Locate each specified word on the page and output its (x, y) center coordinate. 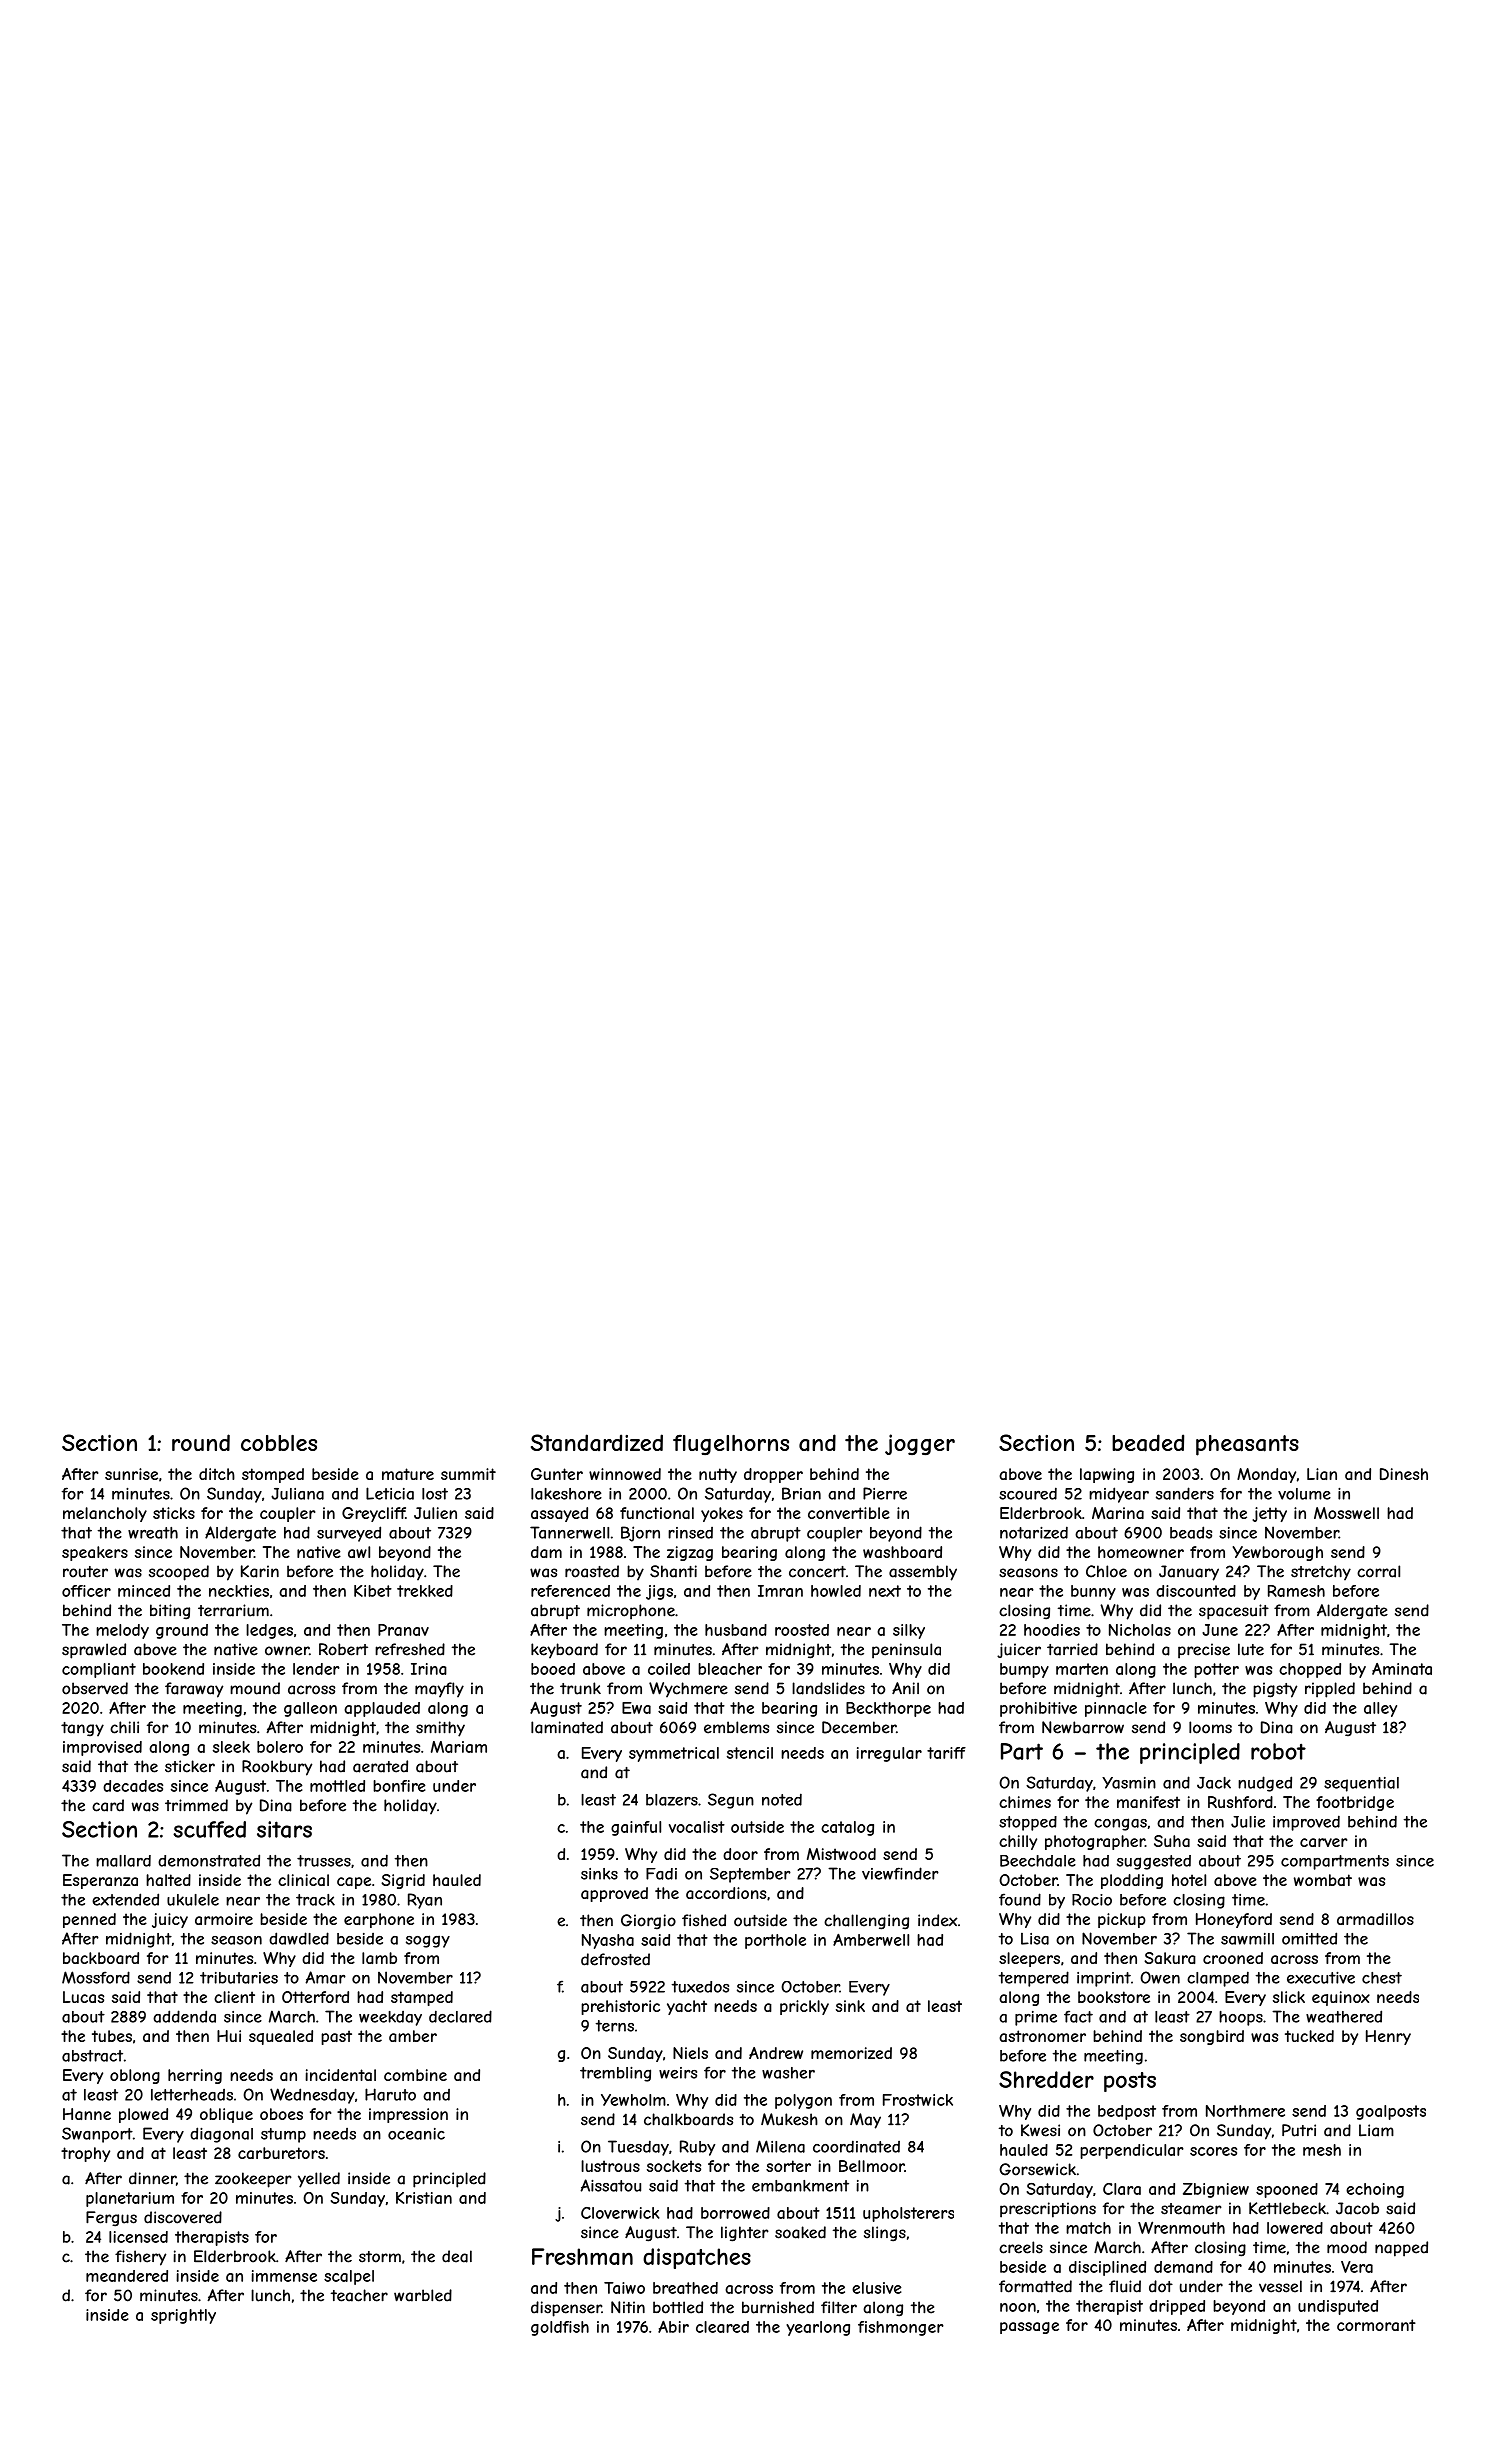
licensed (138, 2237)
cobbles (279, 1443)
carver (1323, 1842)
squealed (281, 2037)
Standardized (597, 1443)
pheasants (1247, 1445)
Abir (673, 2326)
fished (704, 1920)
